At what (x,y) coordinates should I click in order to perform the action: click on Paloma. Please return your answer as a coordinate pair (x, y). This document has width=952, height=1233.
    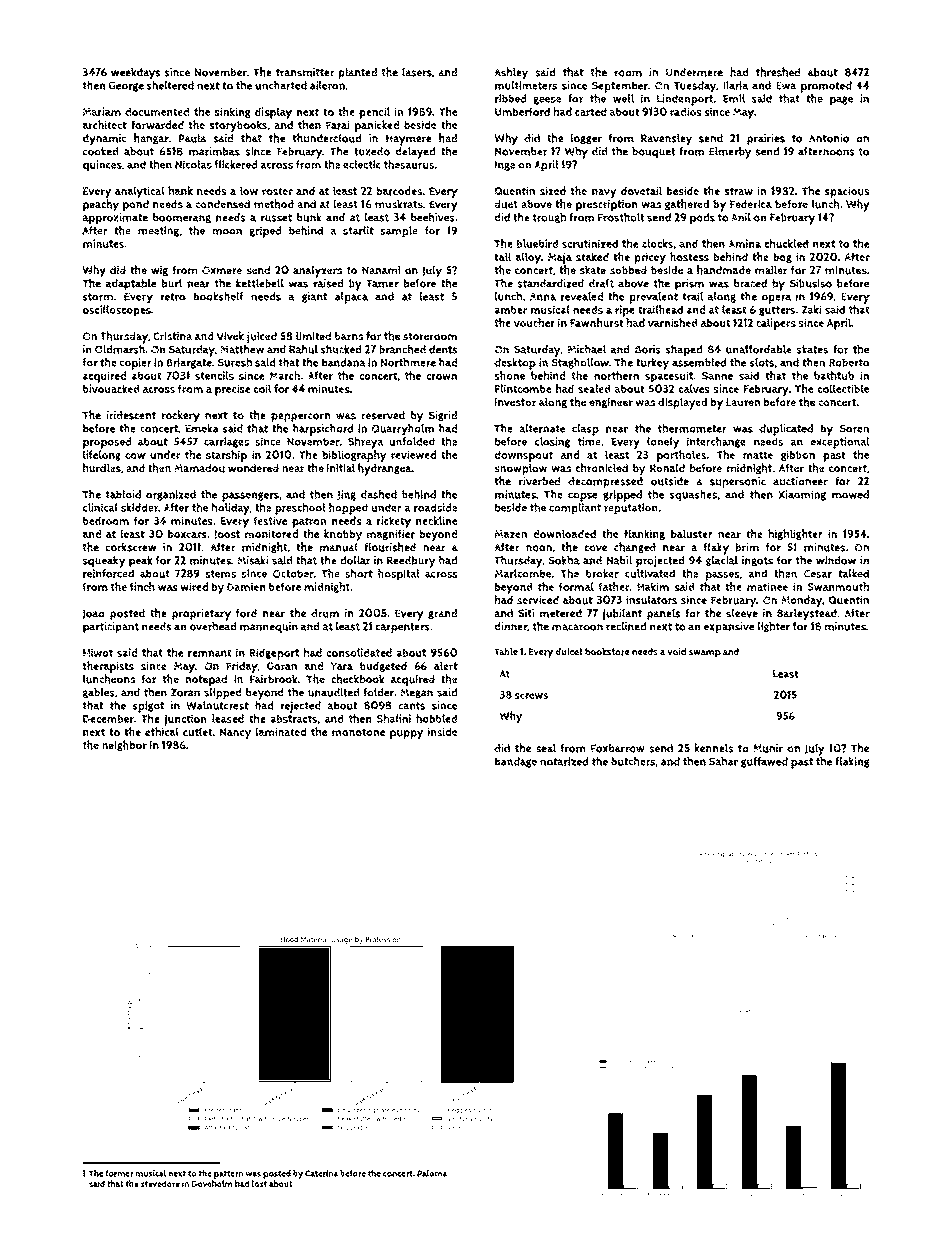
    Looking at the image, I should click on (432, 1173).
